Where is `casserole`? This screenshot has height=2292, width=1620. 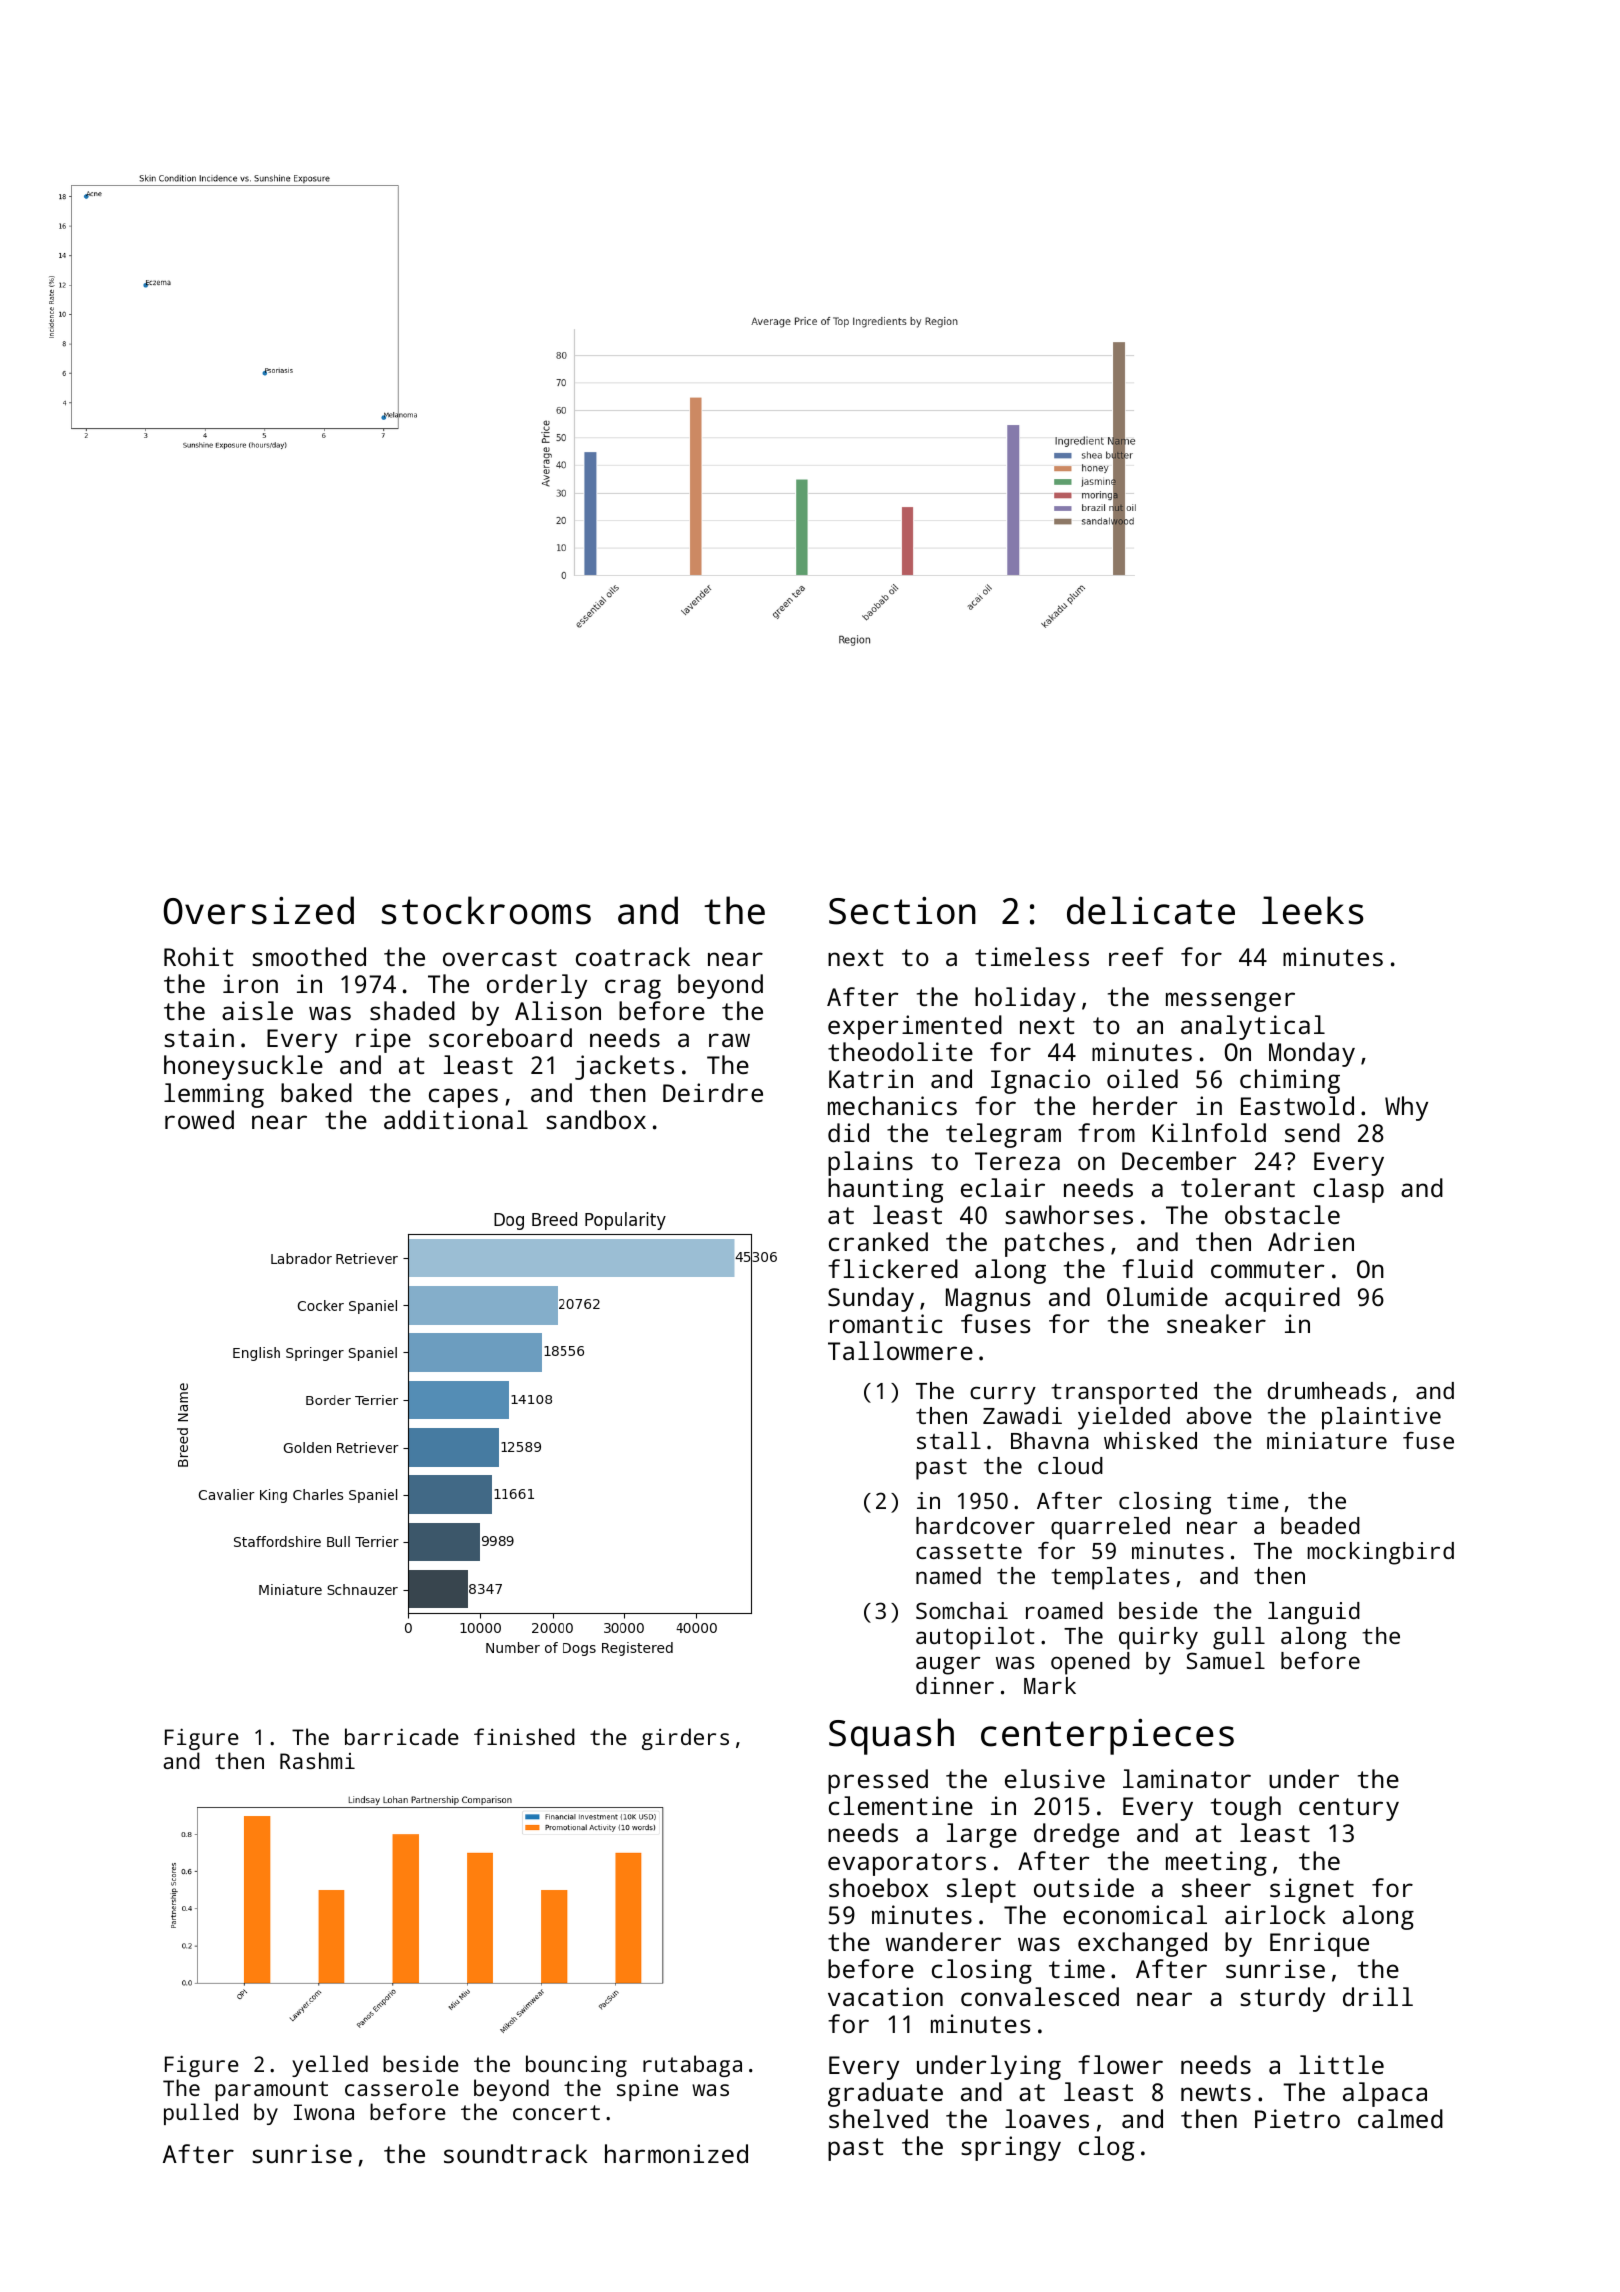
casserole is located at coordinates (402, 2087).
